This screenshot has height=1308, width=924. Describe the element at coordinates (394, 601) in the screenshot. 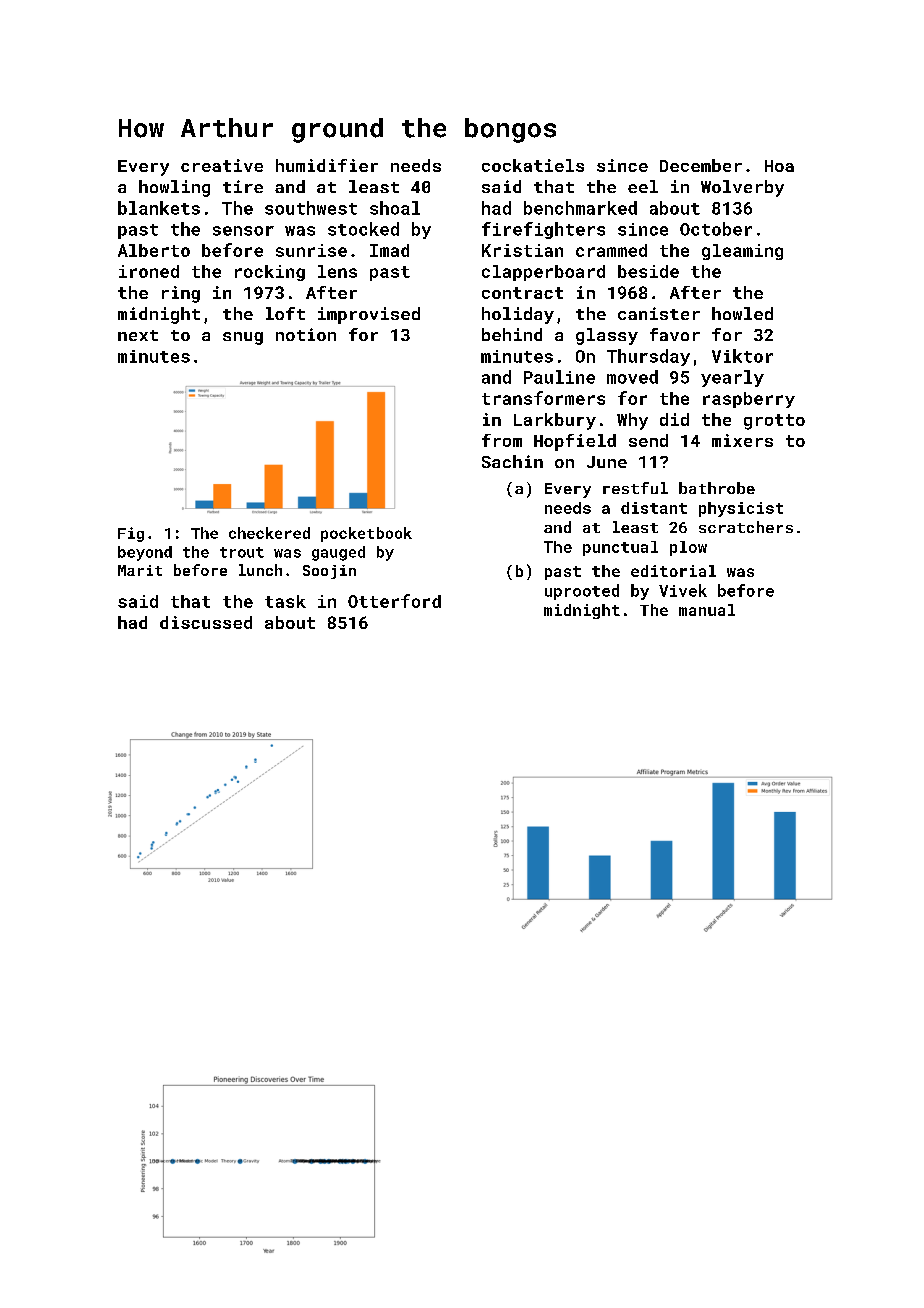

I see `Otterford` at that location.
